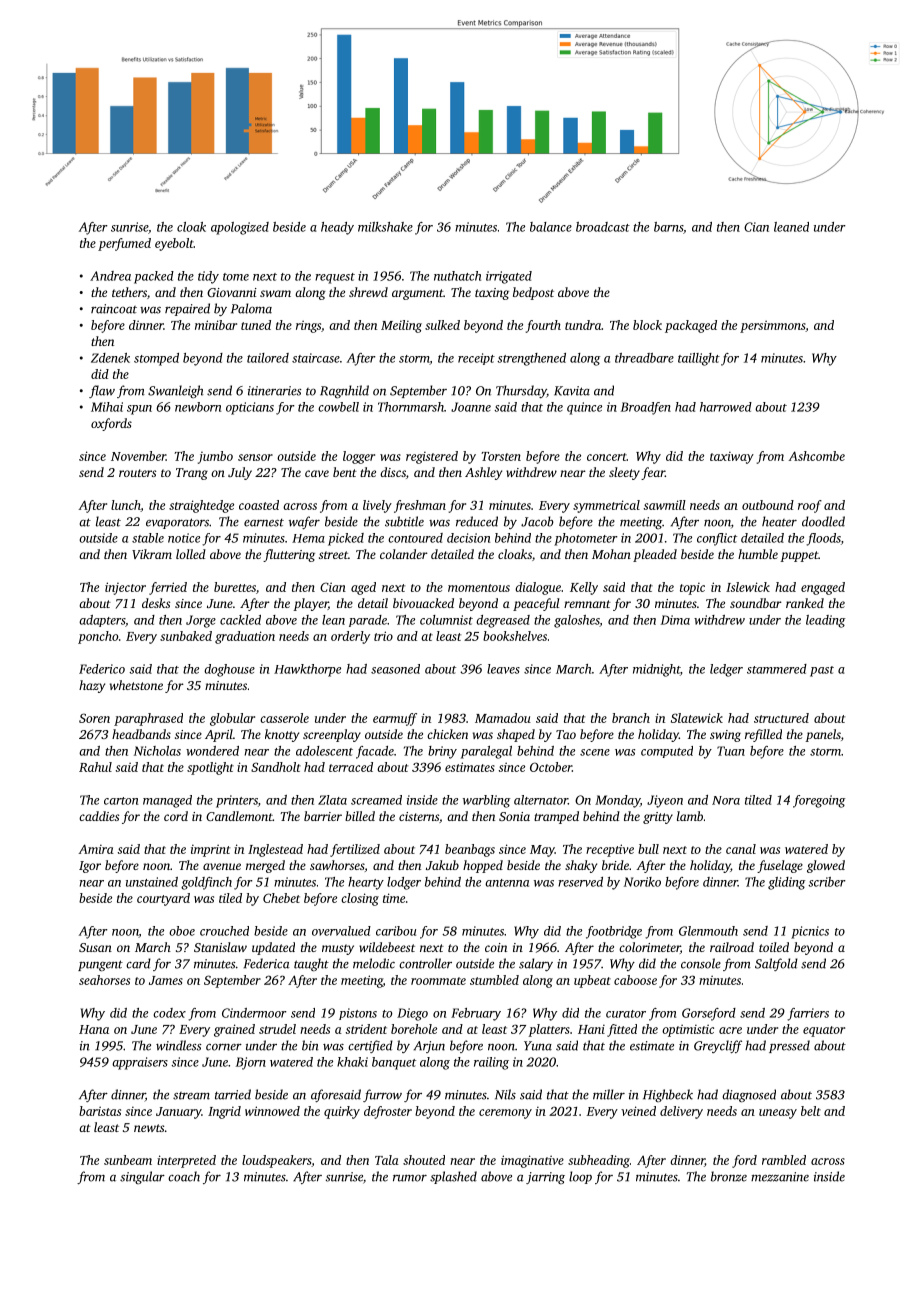  Describe the element at coordinates (404, 554) in the screenshot. I see `colander` at that location.
